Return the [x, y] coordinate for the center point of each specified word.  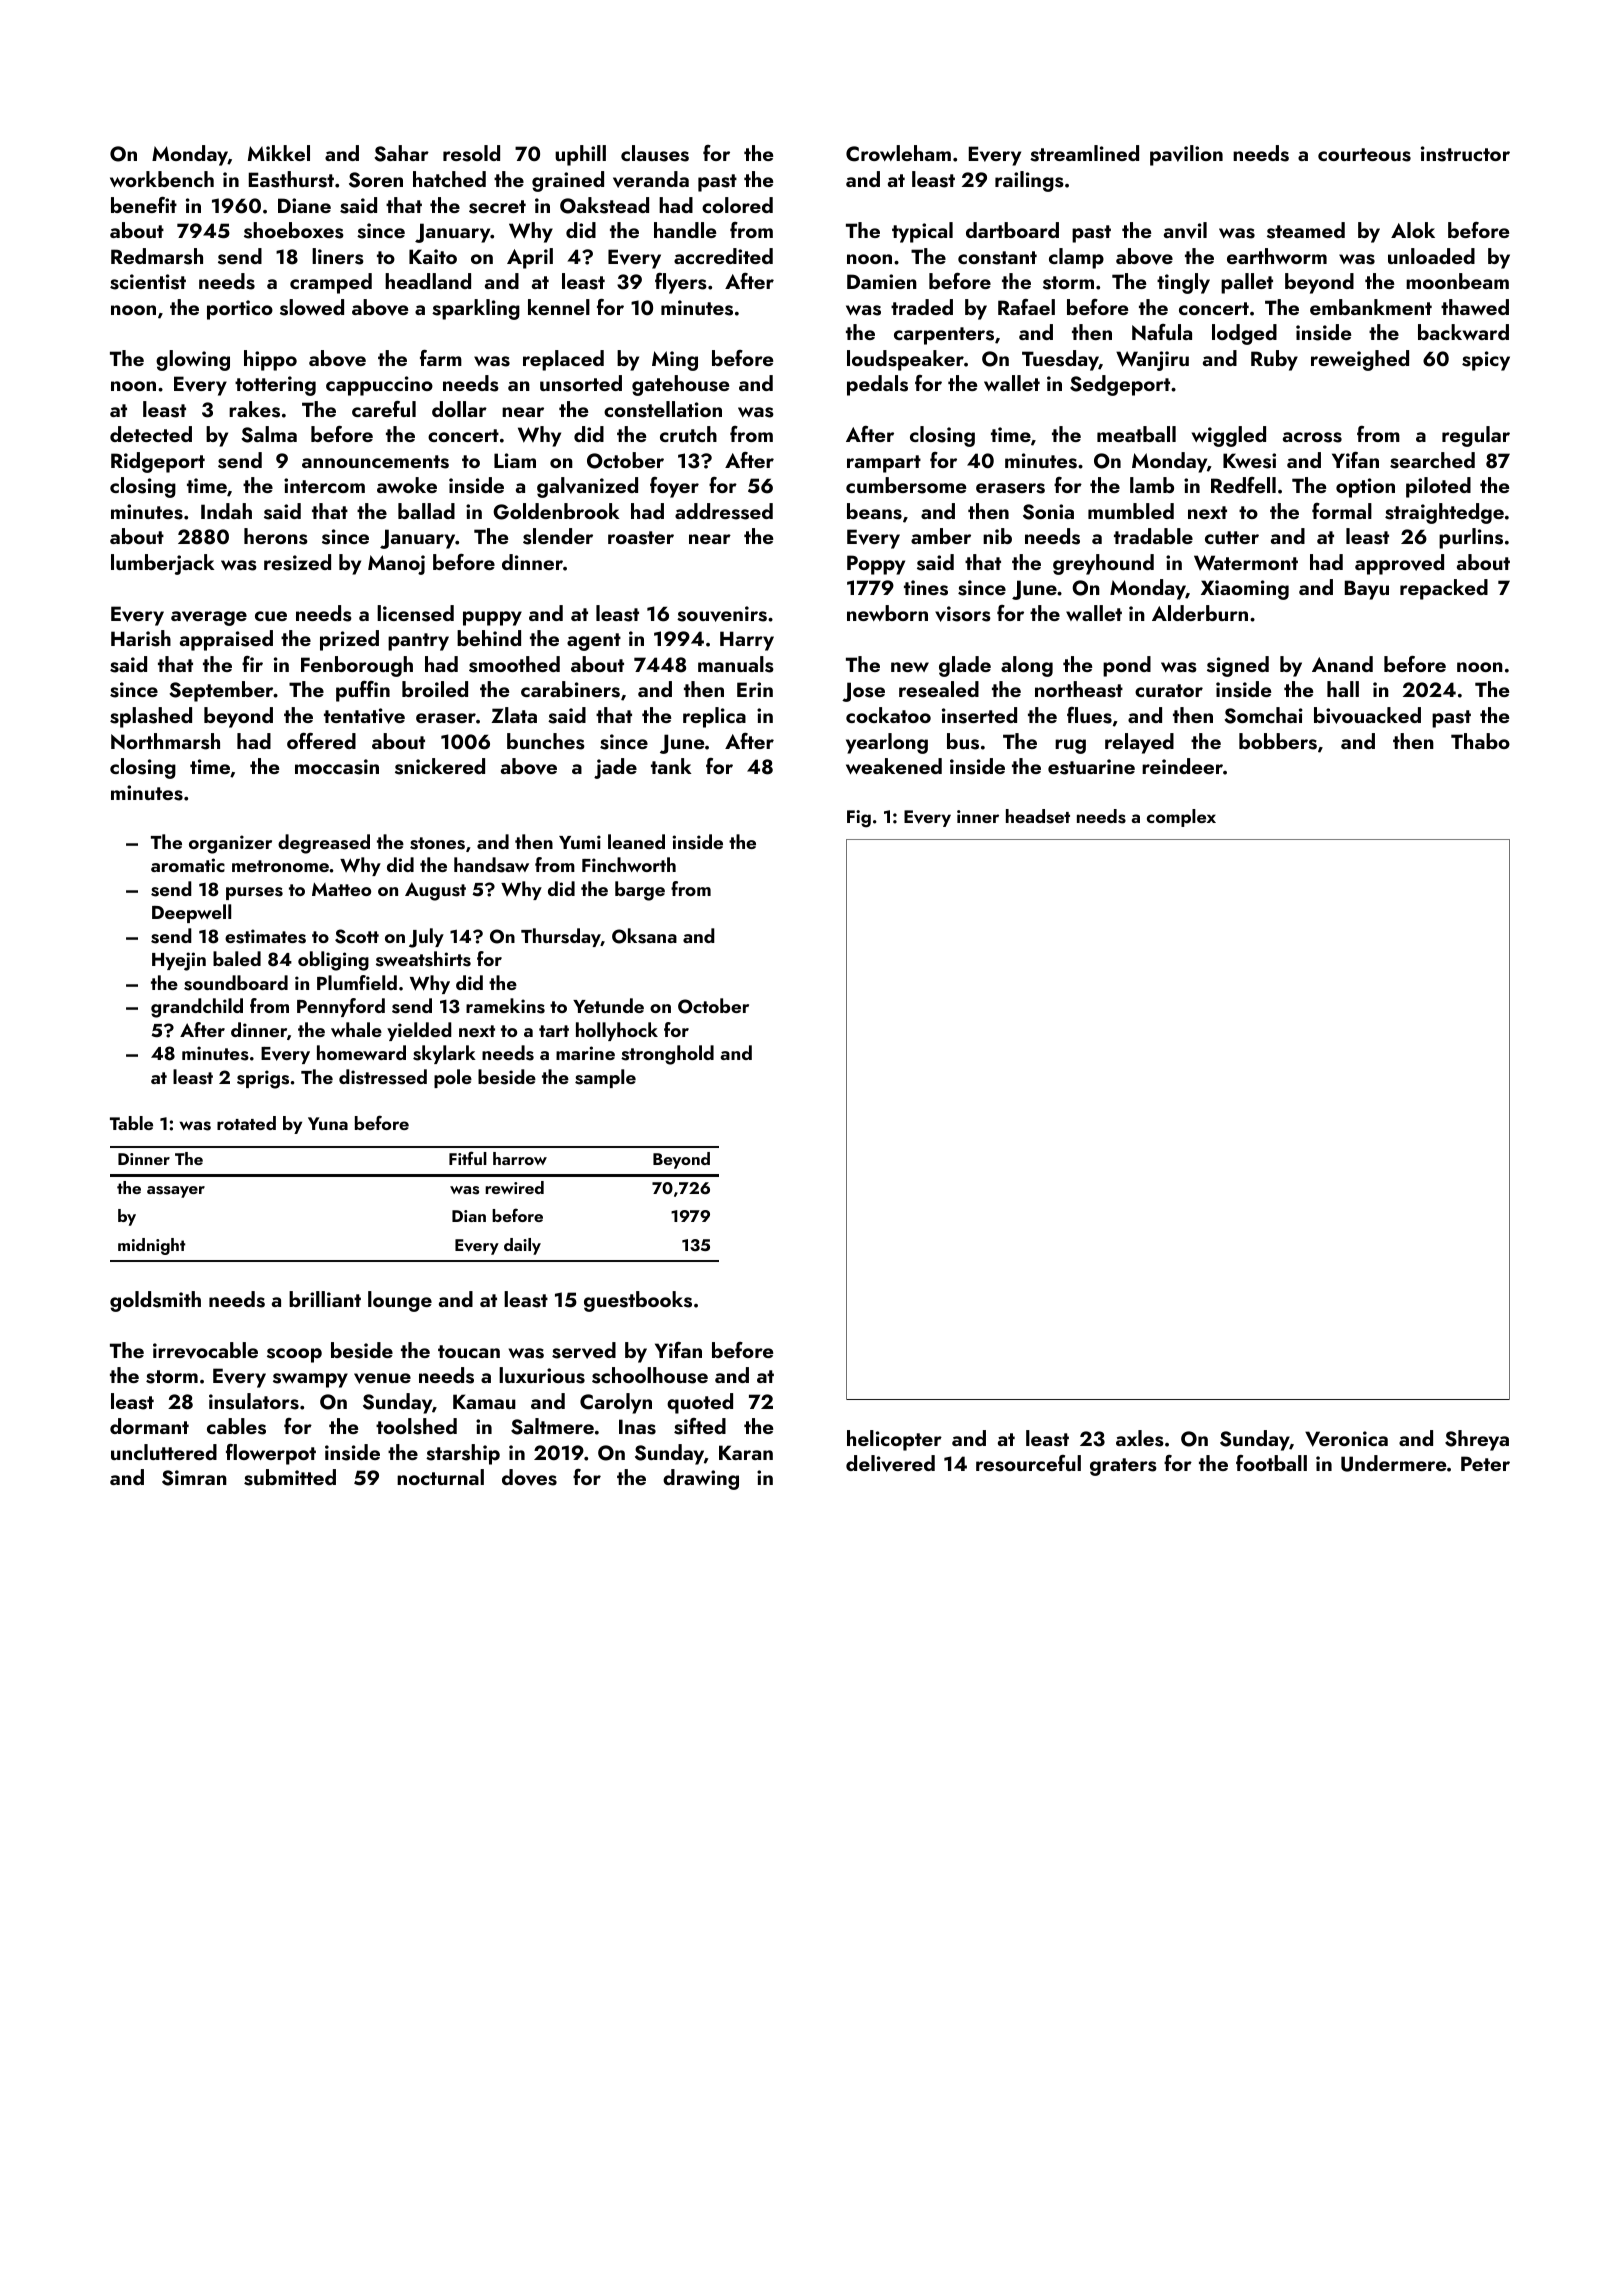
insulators [254, 1401]
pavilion [1186, 155]
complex [1181, 818]
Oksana [644, 936]
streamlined [1084, 153]
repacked [1444, 589]
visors [963, 614]
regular [1476, 436]
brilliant [325, 1299]
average [209, 618]
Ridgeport [158, 462]
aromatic [188, 865]
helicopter [894, 1440]
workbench [162, 179]
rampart [884, 464]
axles [1140, 1438]
